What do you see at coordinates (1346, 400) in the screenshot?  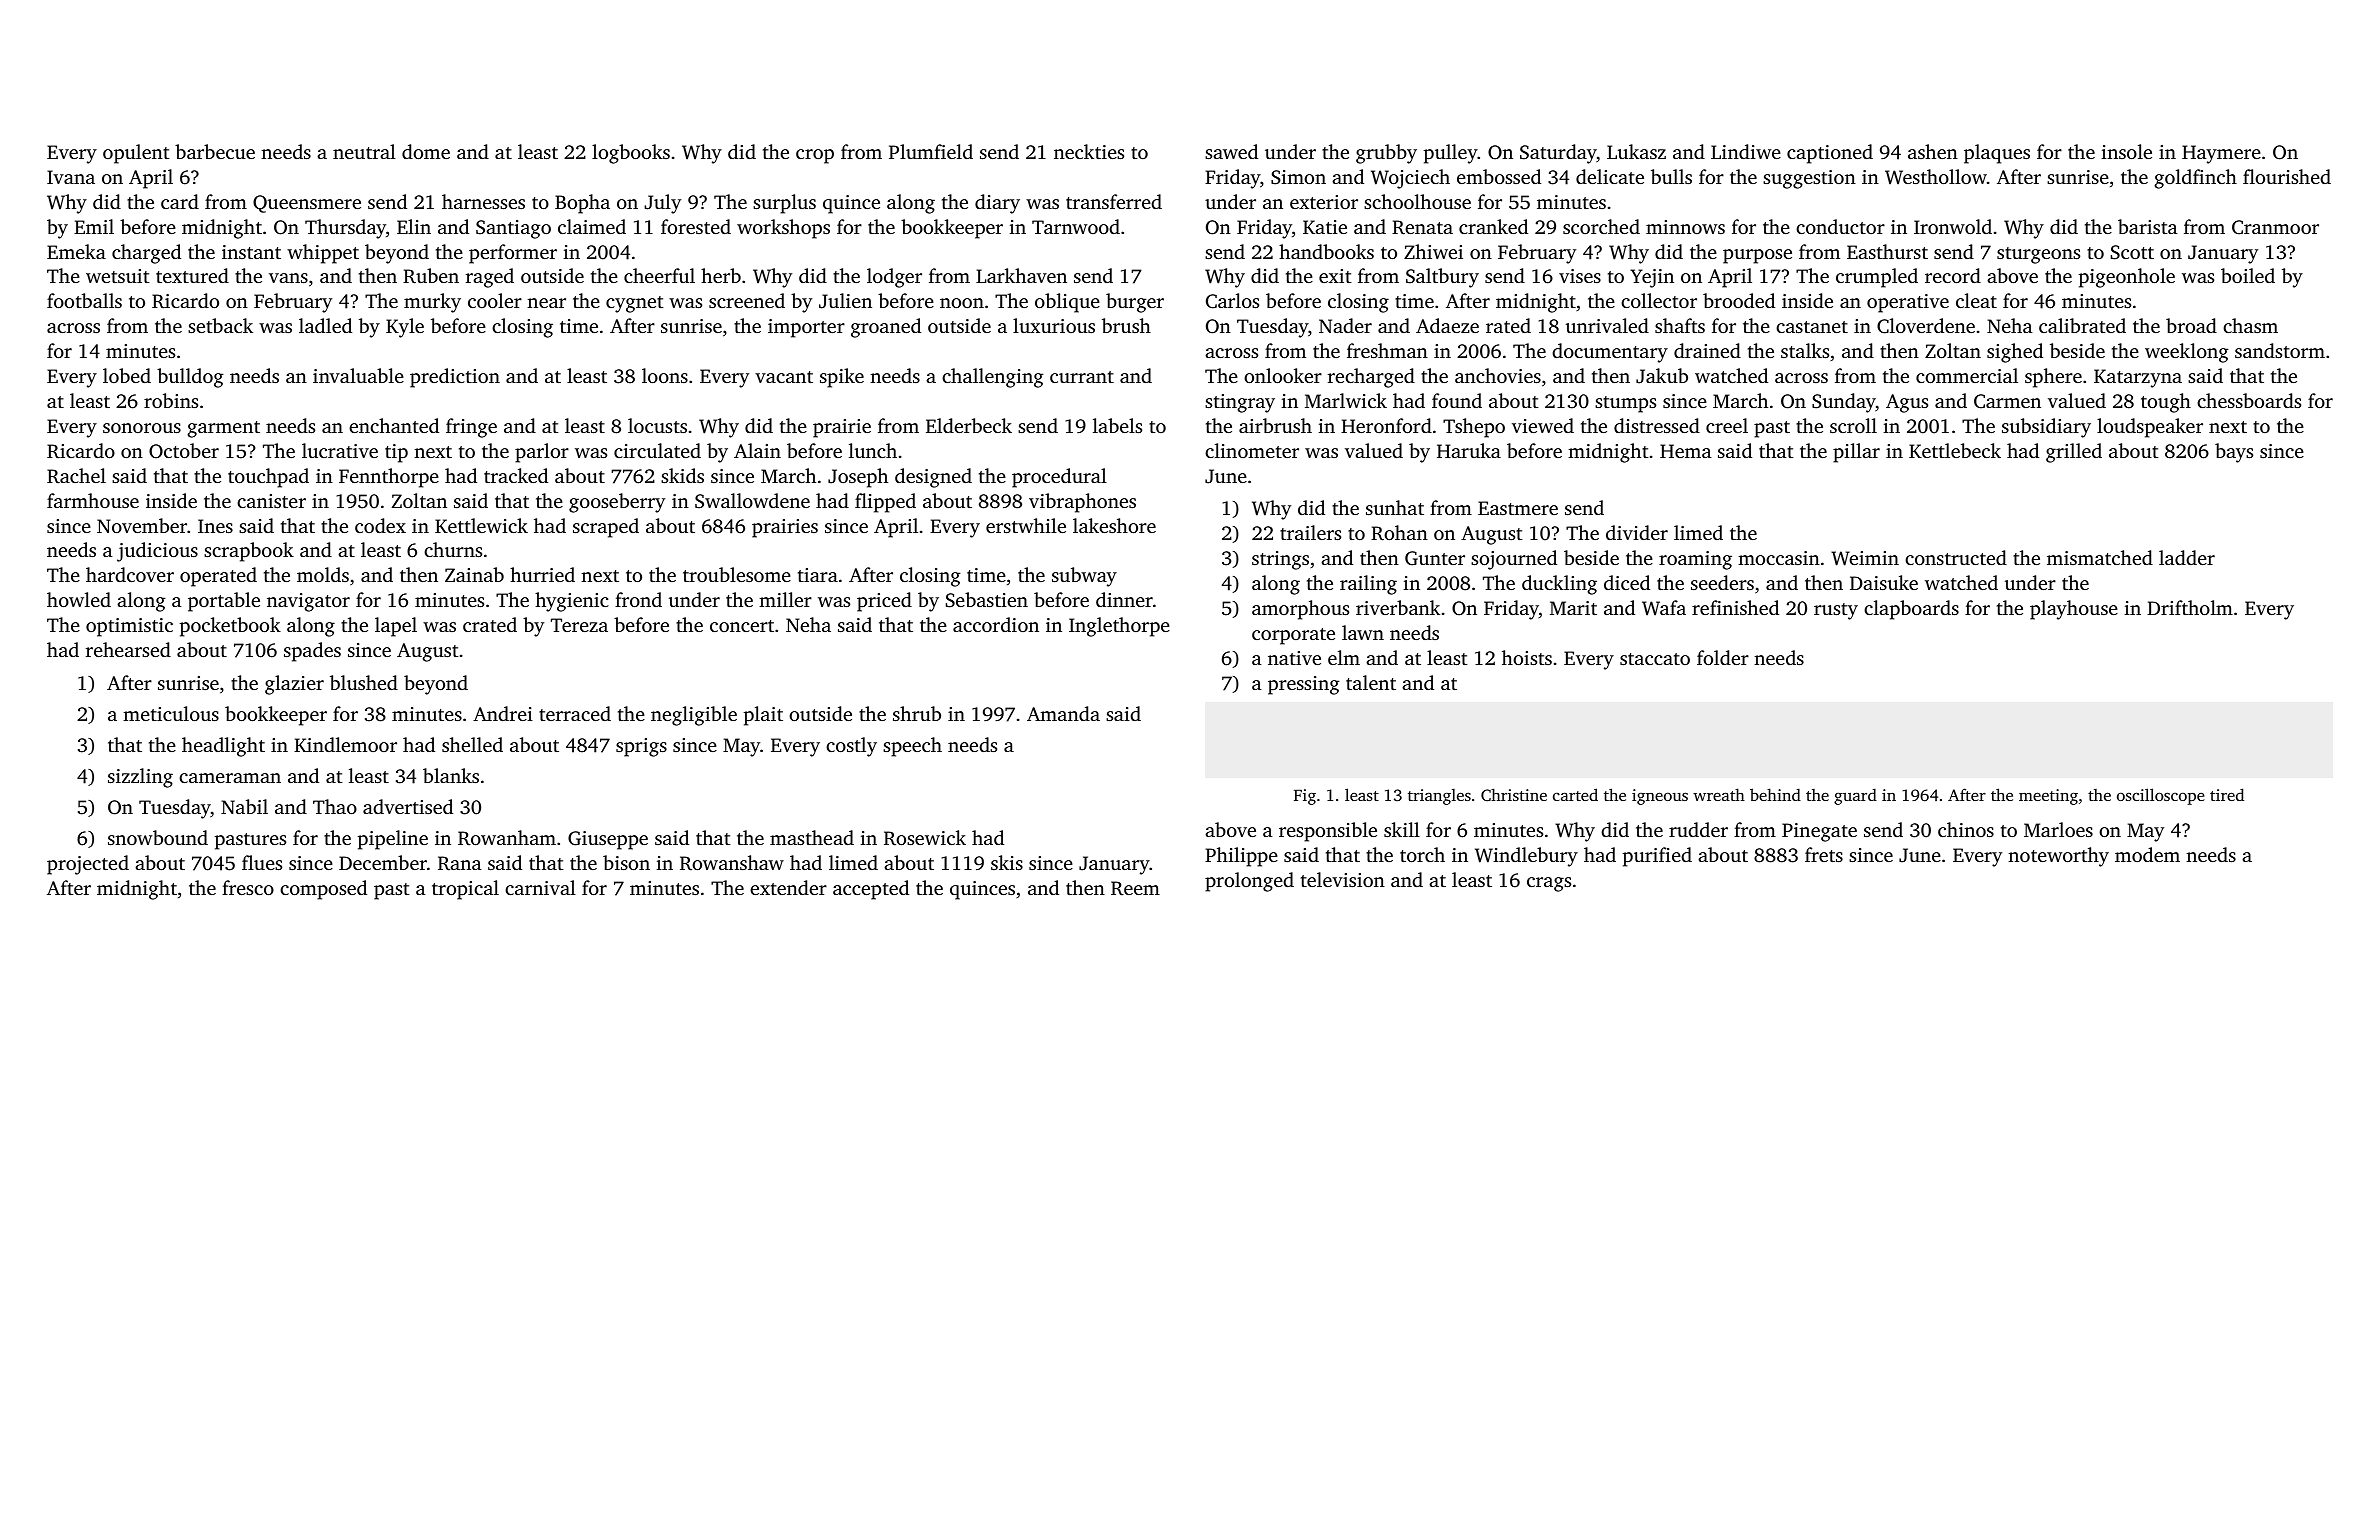 I see `Marlwick` at bounding box center [1346, 400].
